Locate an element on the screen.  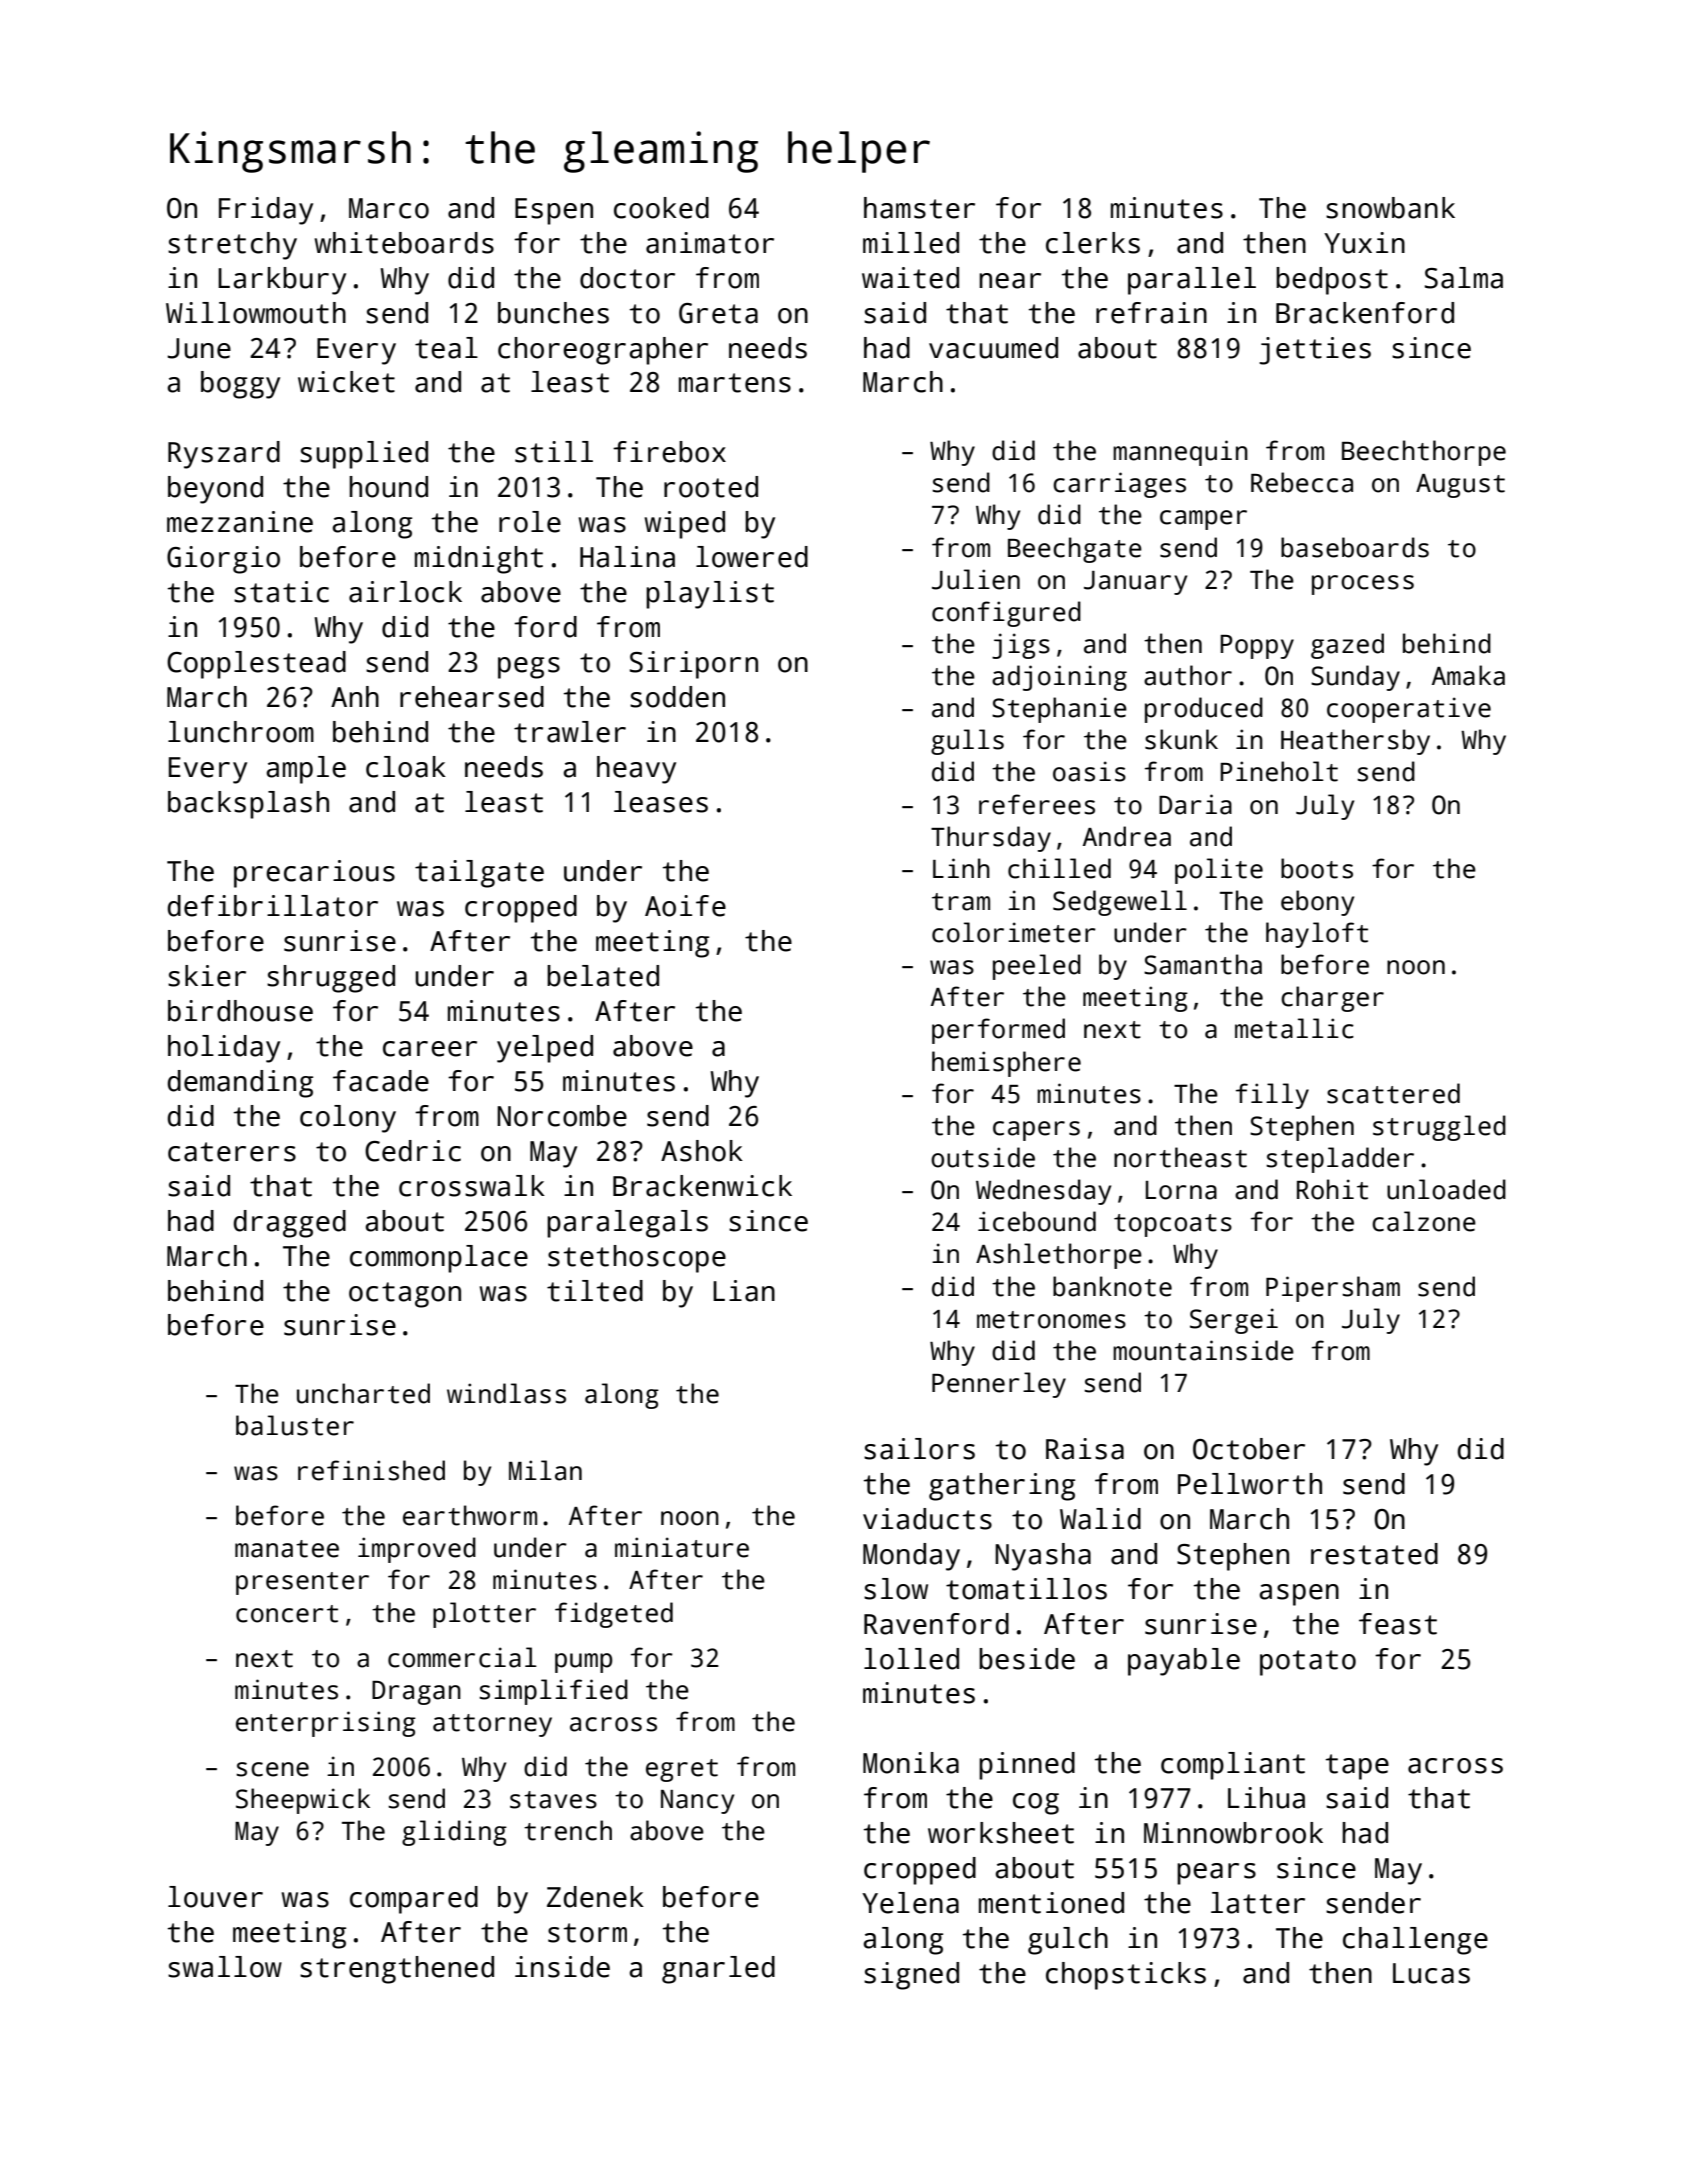
cooked is located at coordinates (661, 208).
